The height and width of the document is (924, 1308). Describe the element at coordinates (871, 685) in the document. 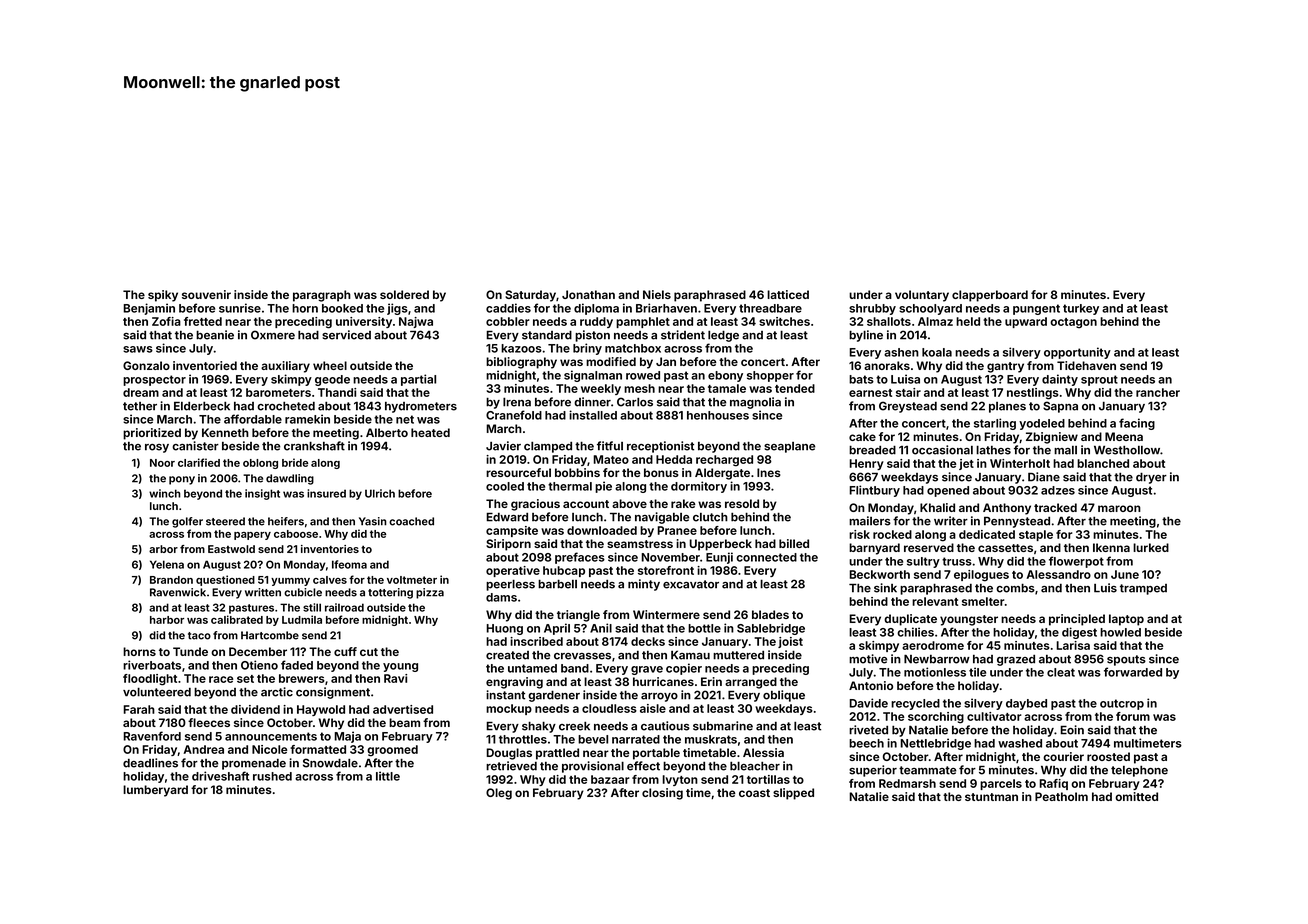

I see `Antonio` at that location.
